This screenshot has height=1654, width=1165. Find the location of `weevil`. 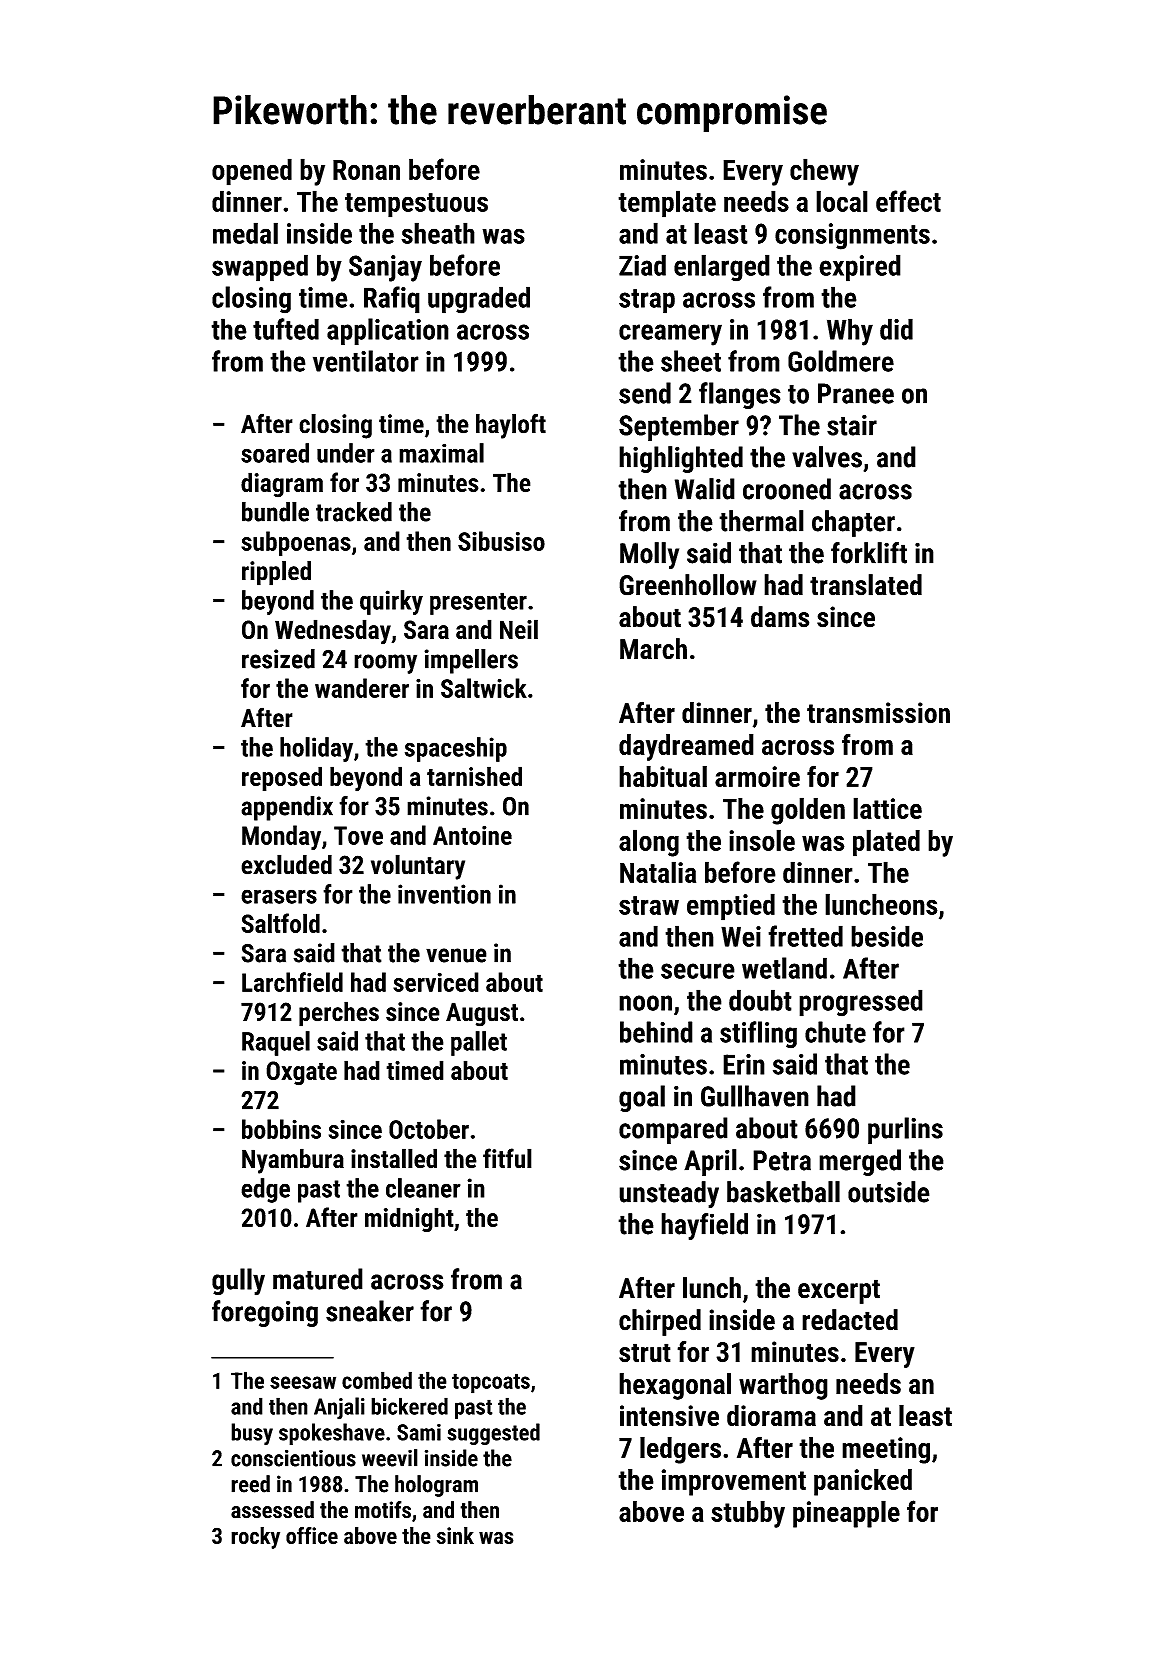

weevil is located at coordinates (390, 1458).
